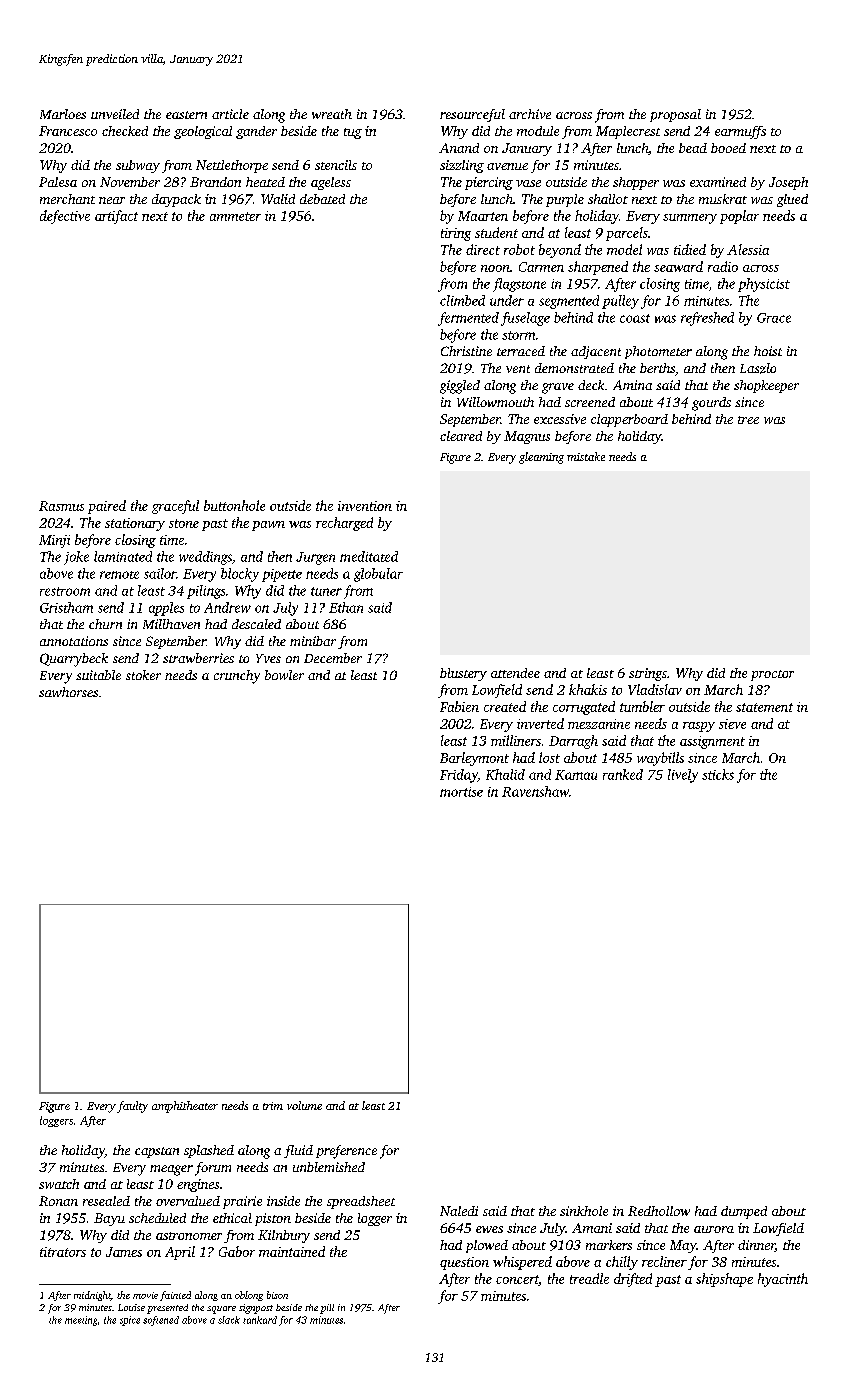  What do you see at coordinates (378, 575) in the screenshot?
I see `globular` at bounding box center [378, 575].
